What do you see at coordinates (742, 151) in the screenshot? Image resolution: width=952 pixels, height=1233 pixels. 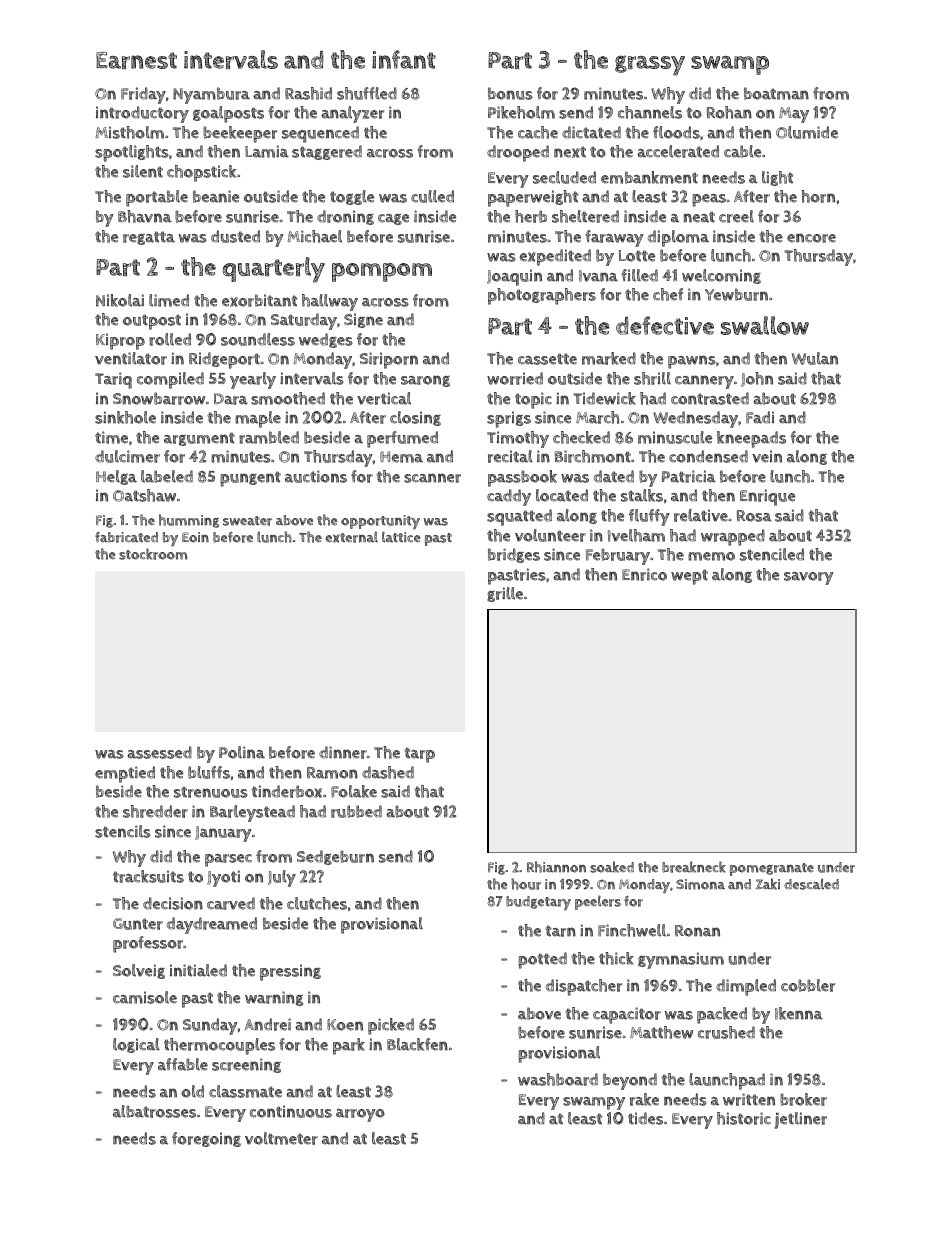 I see `cable` at bounding box center [742, 151].
